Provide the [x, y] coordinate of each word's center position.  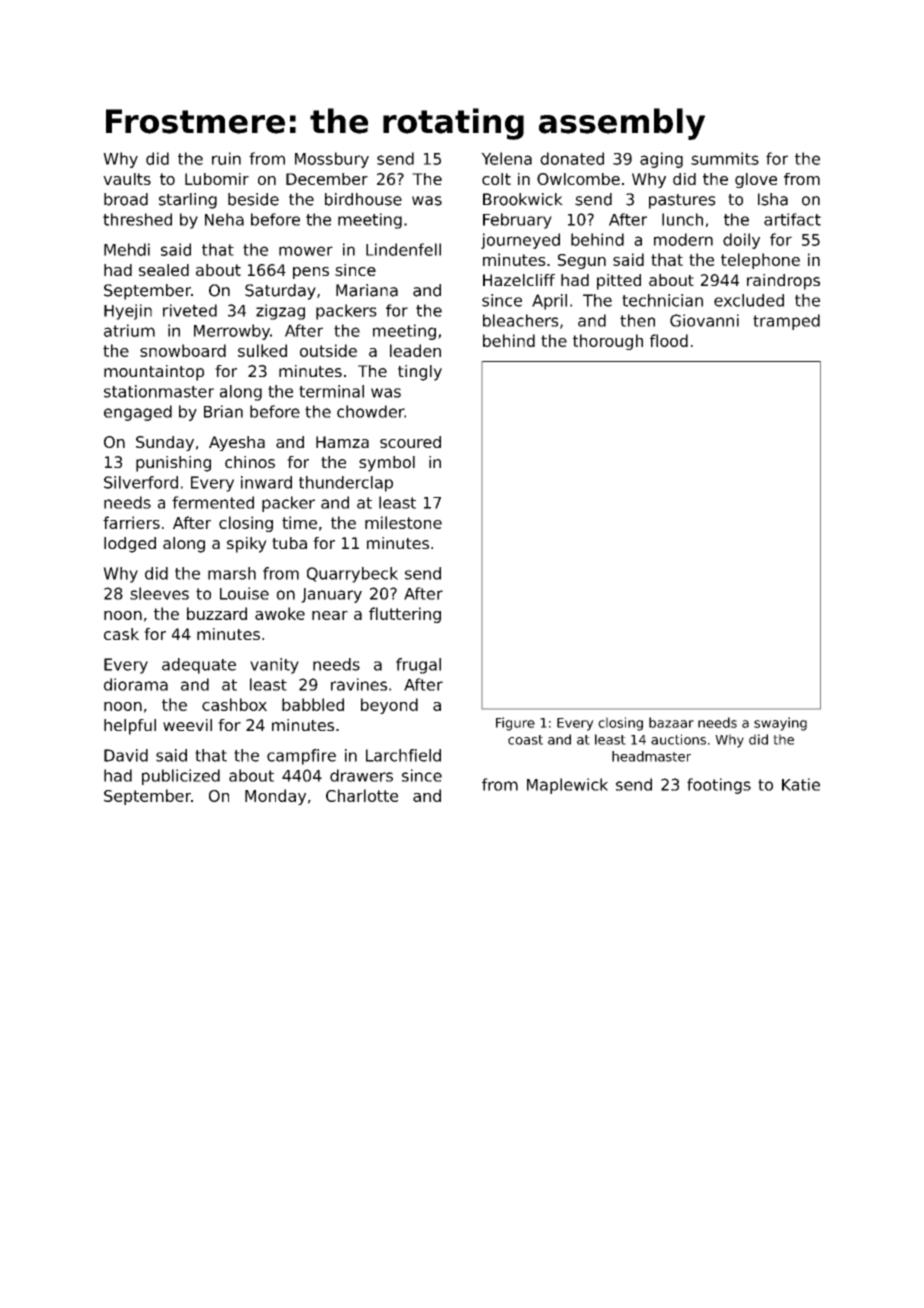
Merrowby [232, 332]
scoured [410, 442]
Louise [244, 593]
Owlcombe [578, 179]
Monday [275, 797]
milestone [403, 522]
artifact [792, 219]
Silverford [141, 482]
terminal [331, 391]
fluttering [405, 615]
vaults [127, 179]
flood [669, 340]
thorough [608, 342]
